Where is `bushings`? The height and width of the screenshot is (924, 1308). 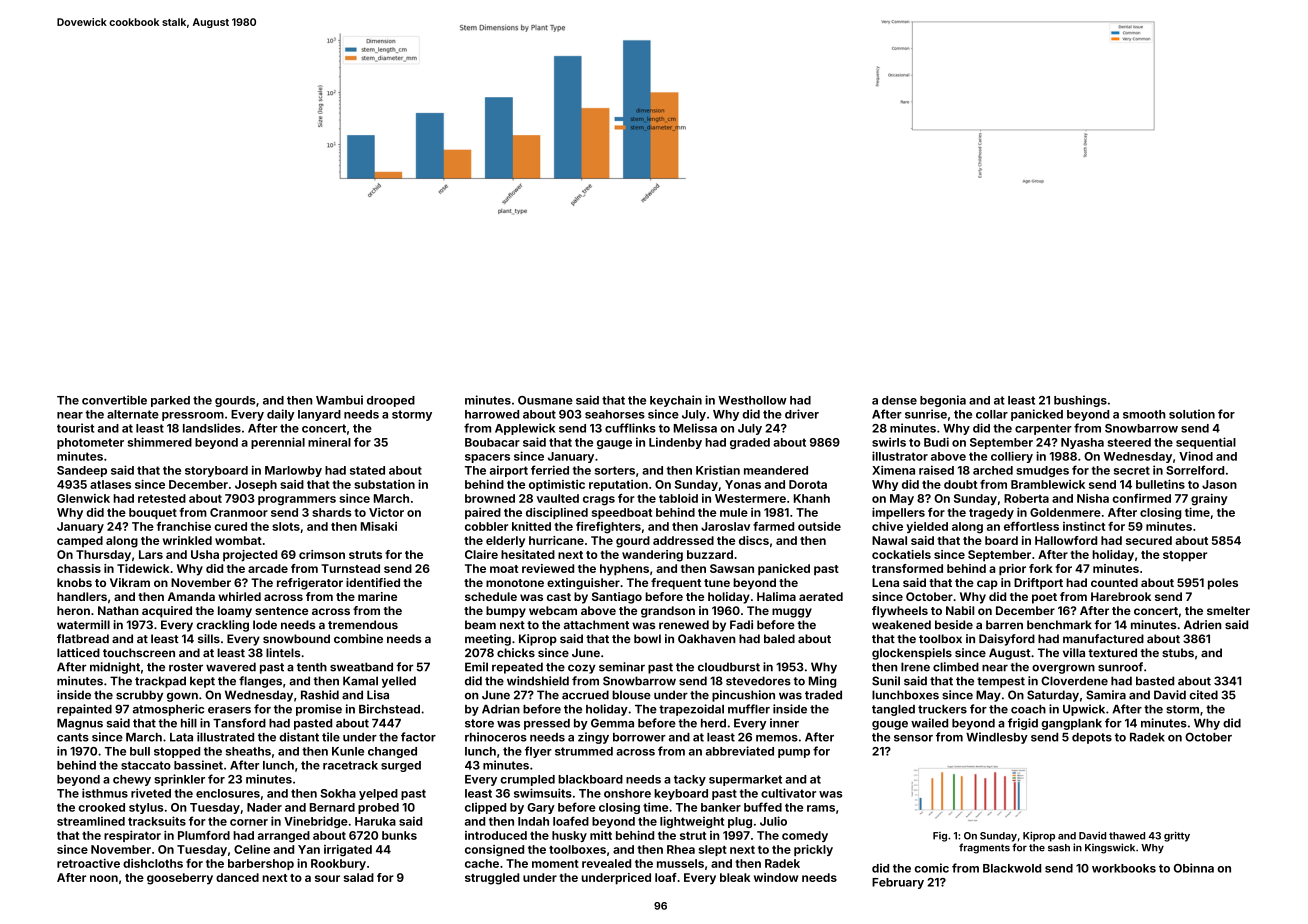
bushings is located at coordinates (1080, 401).
